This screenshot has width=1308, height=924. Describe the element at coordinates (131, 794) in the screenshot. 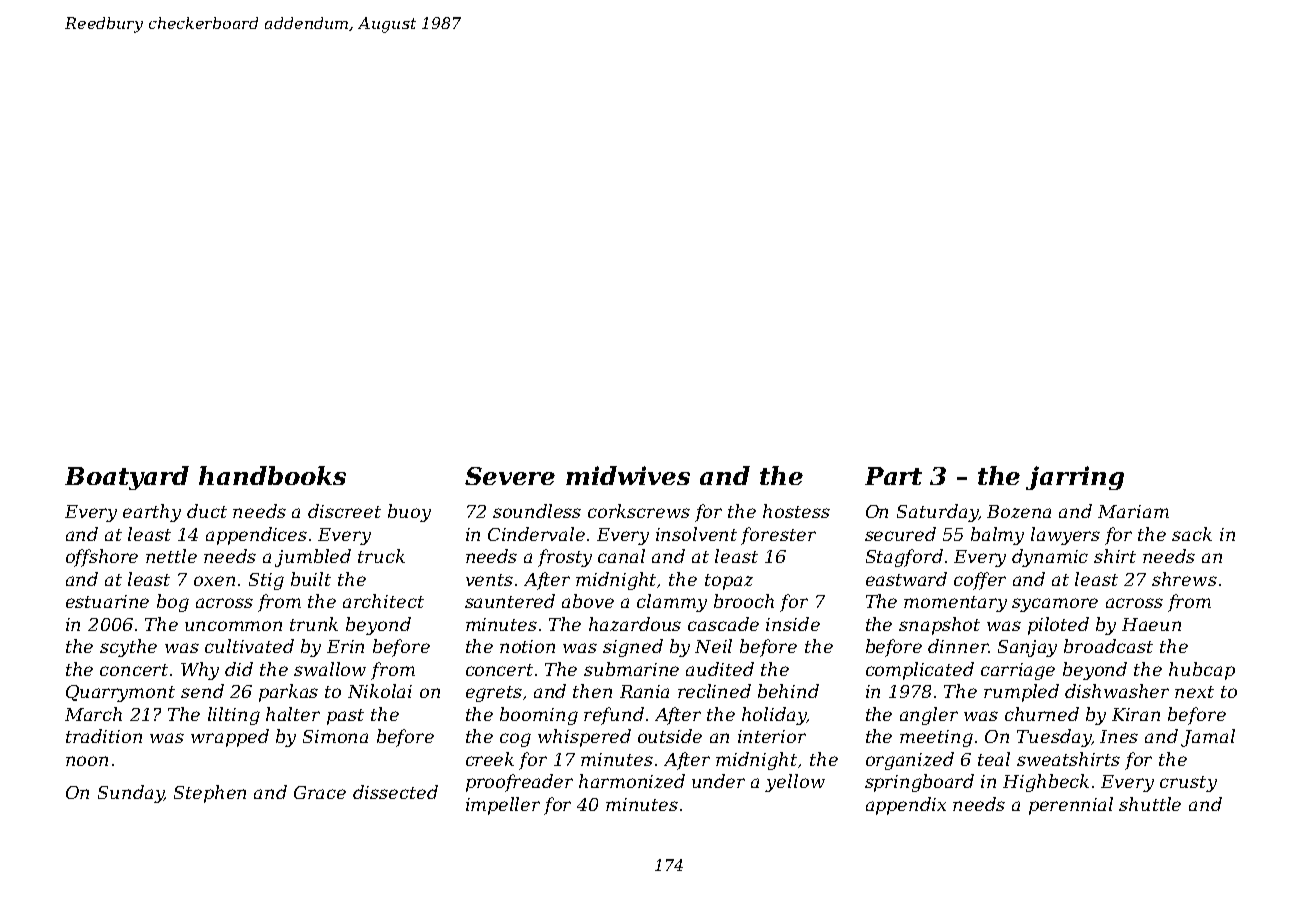

I see `Sunday` at that location.
